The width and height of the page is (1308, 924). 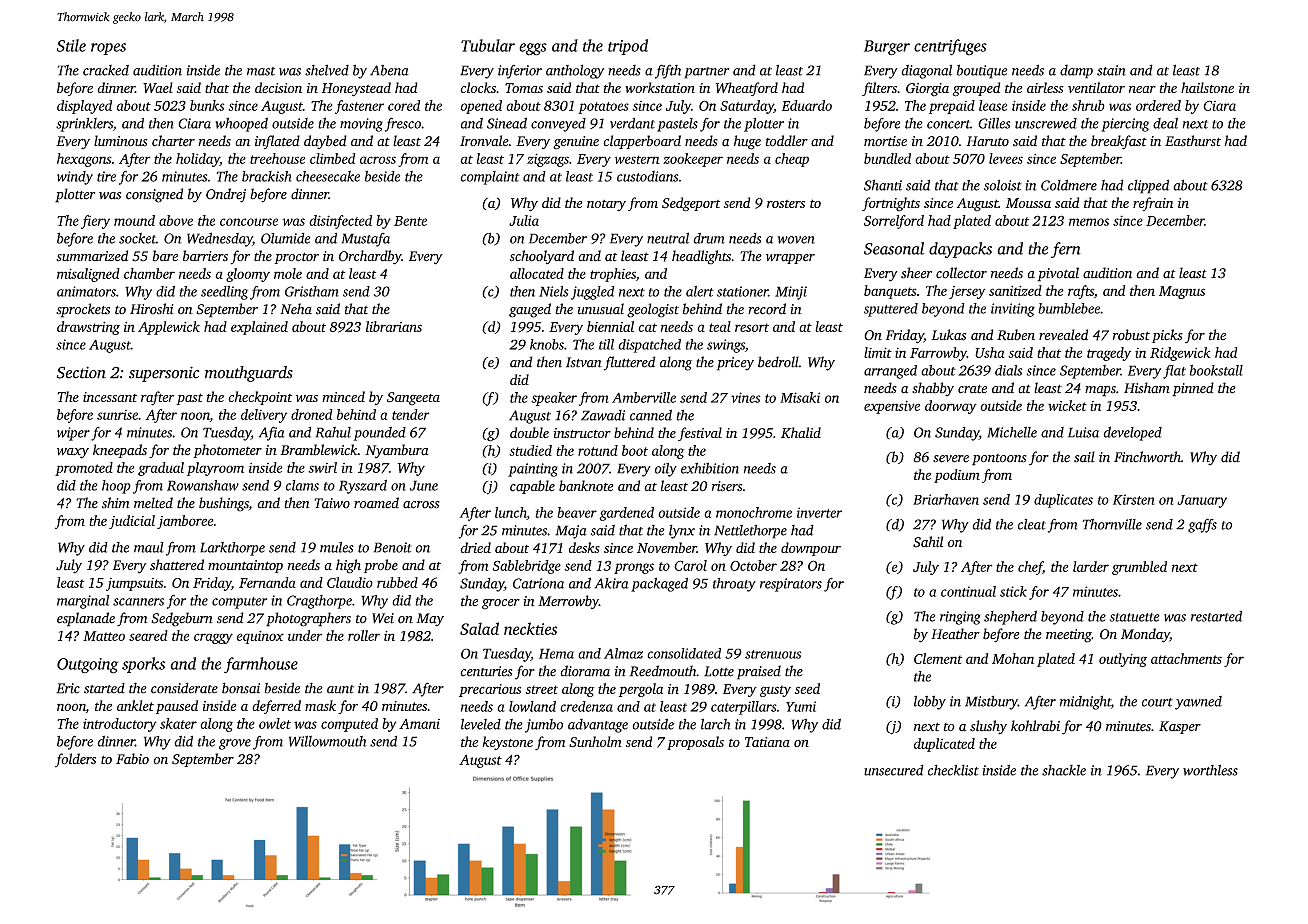 What do you see at coordinates (1088, 105) in the page?
I see `shrub` at bounding box center [1088, 105].
